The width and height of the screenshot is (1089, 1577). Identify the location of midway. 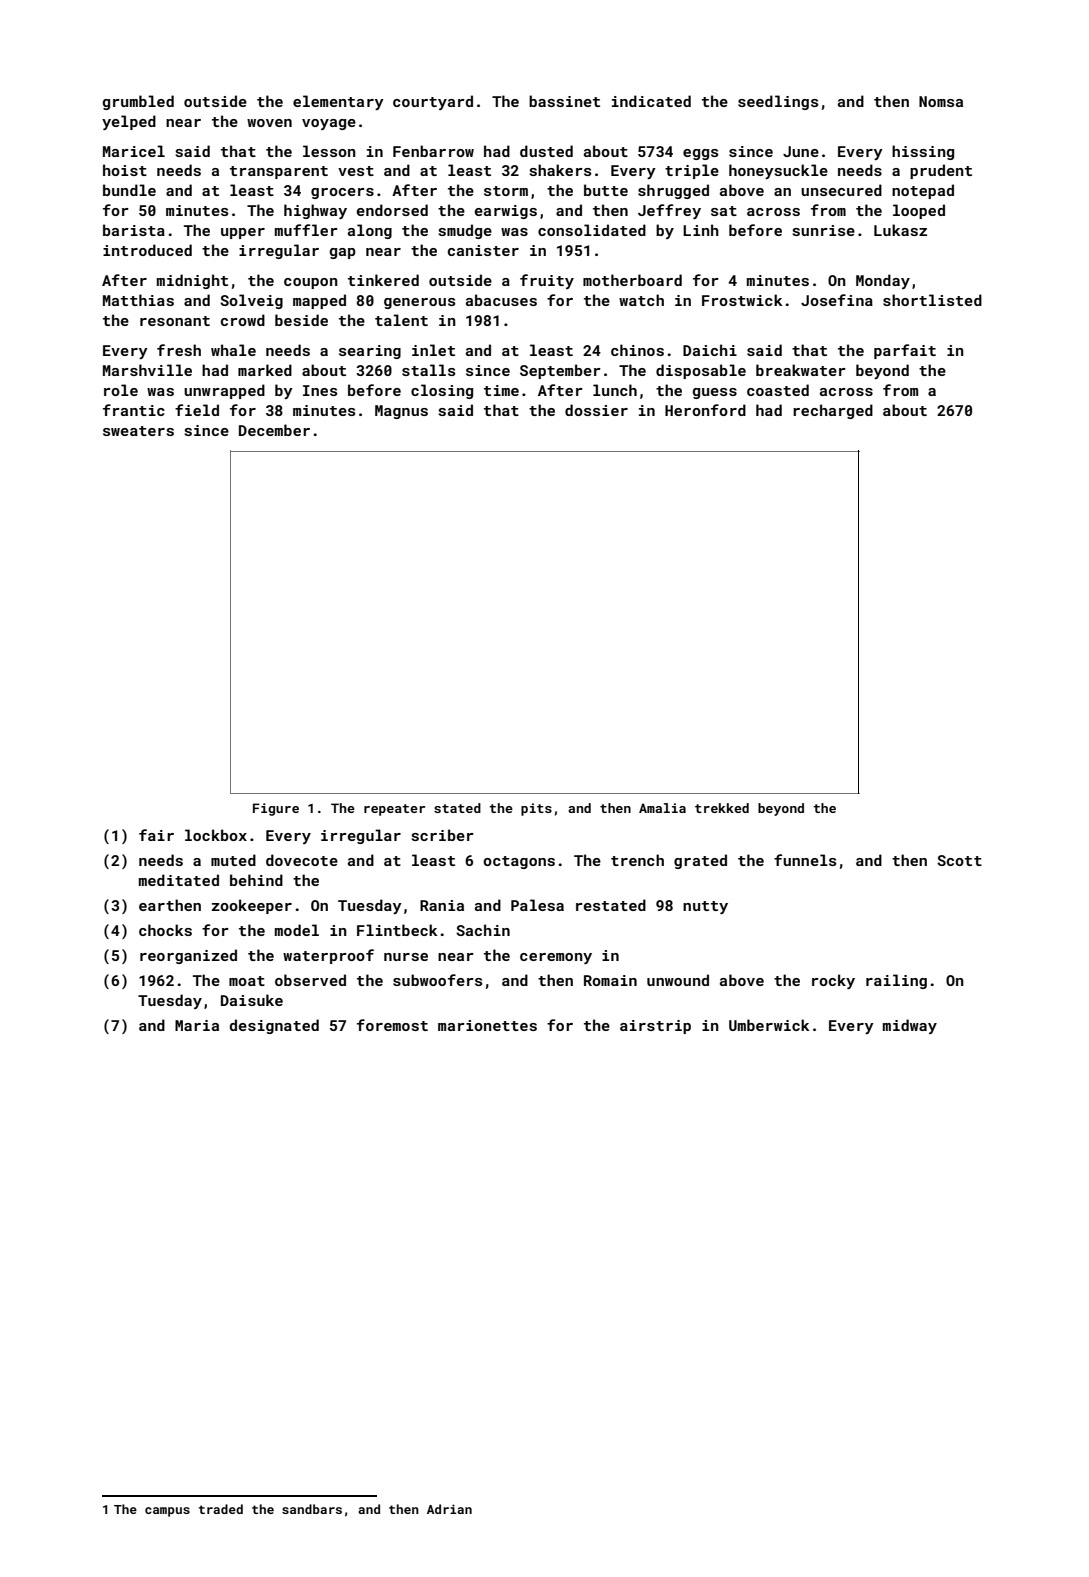
(910, 1026).
